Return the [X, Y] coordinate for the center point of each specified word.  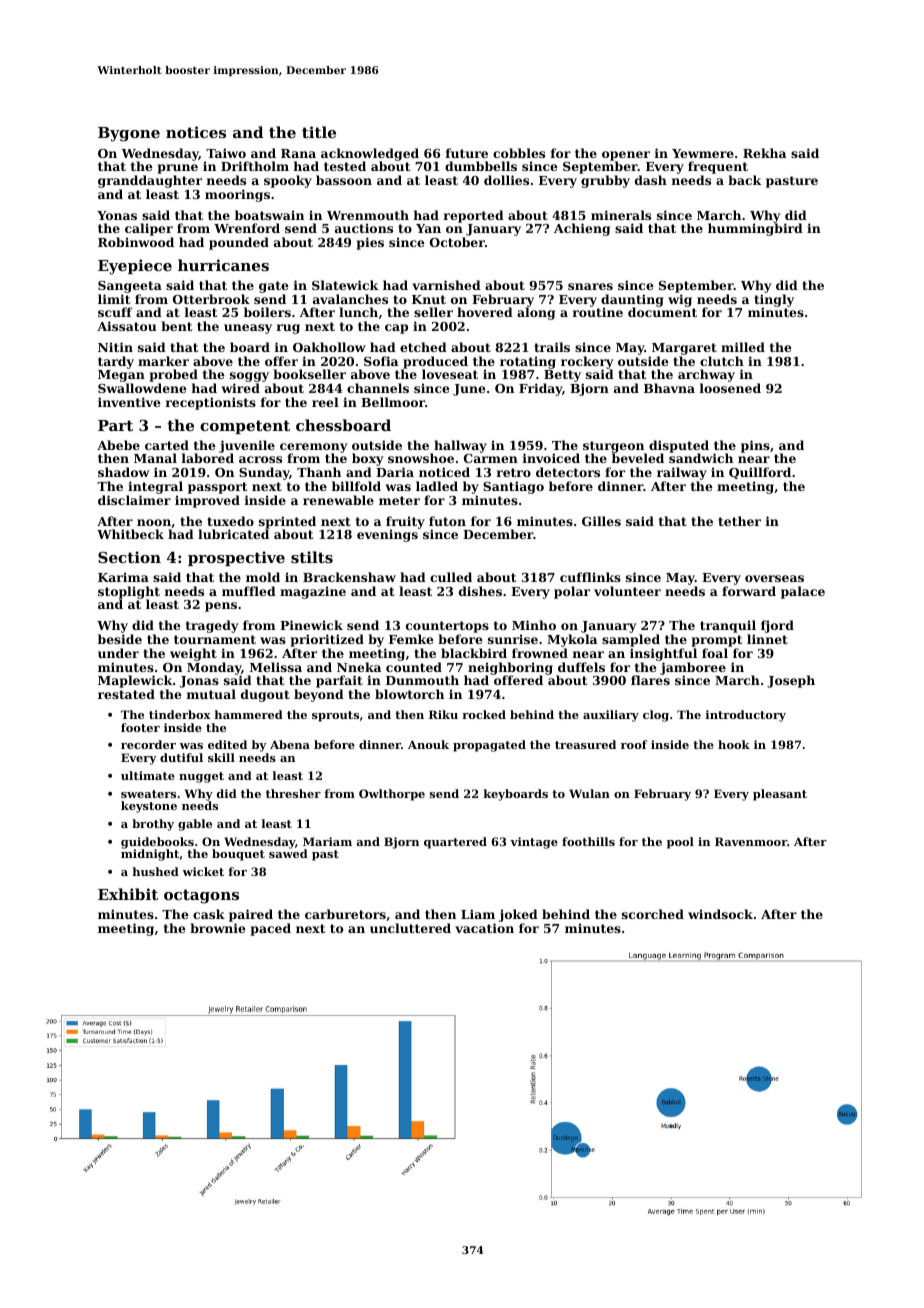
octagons [201, 896]
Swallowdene [142, 388]
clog [656, 716]
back [744, 180]
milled [743, 347]
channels [378, 388]
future [467, 153]
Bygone [129, 134]
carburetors [345, 914]
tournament [215, 639]
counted [414, 667]
